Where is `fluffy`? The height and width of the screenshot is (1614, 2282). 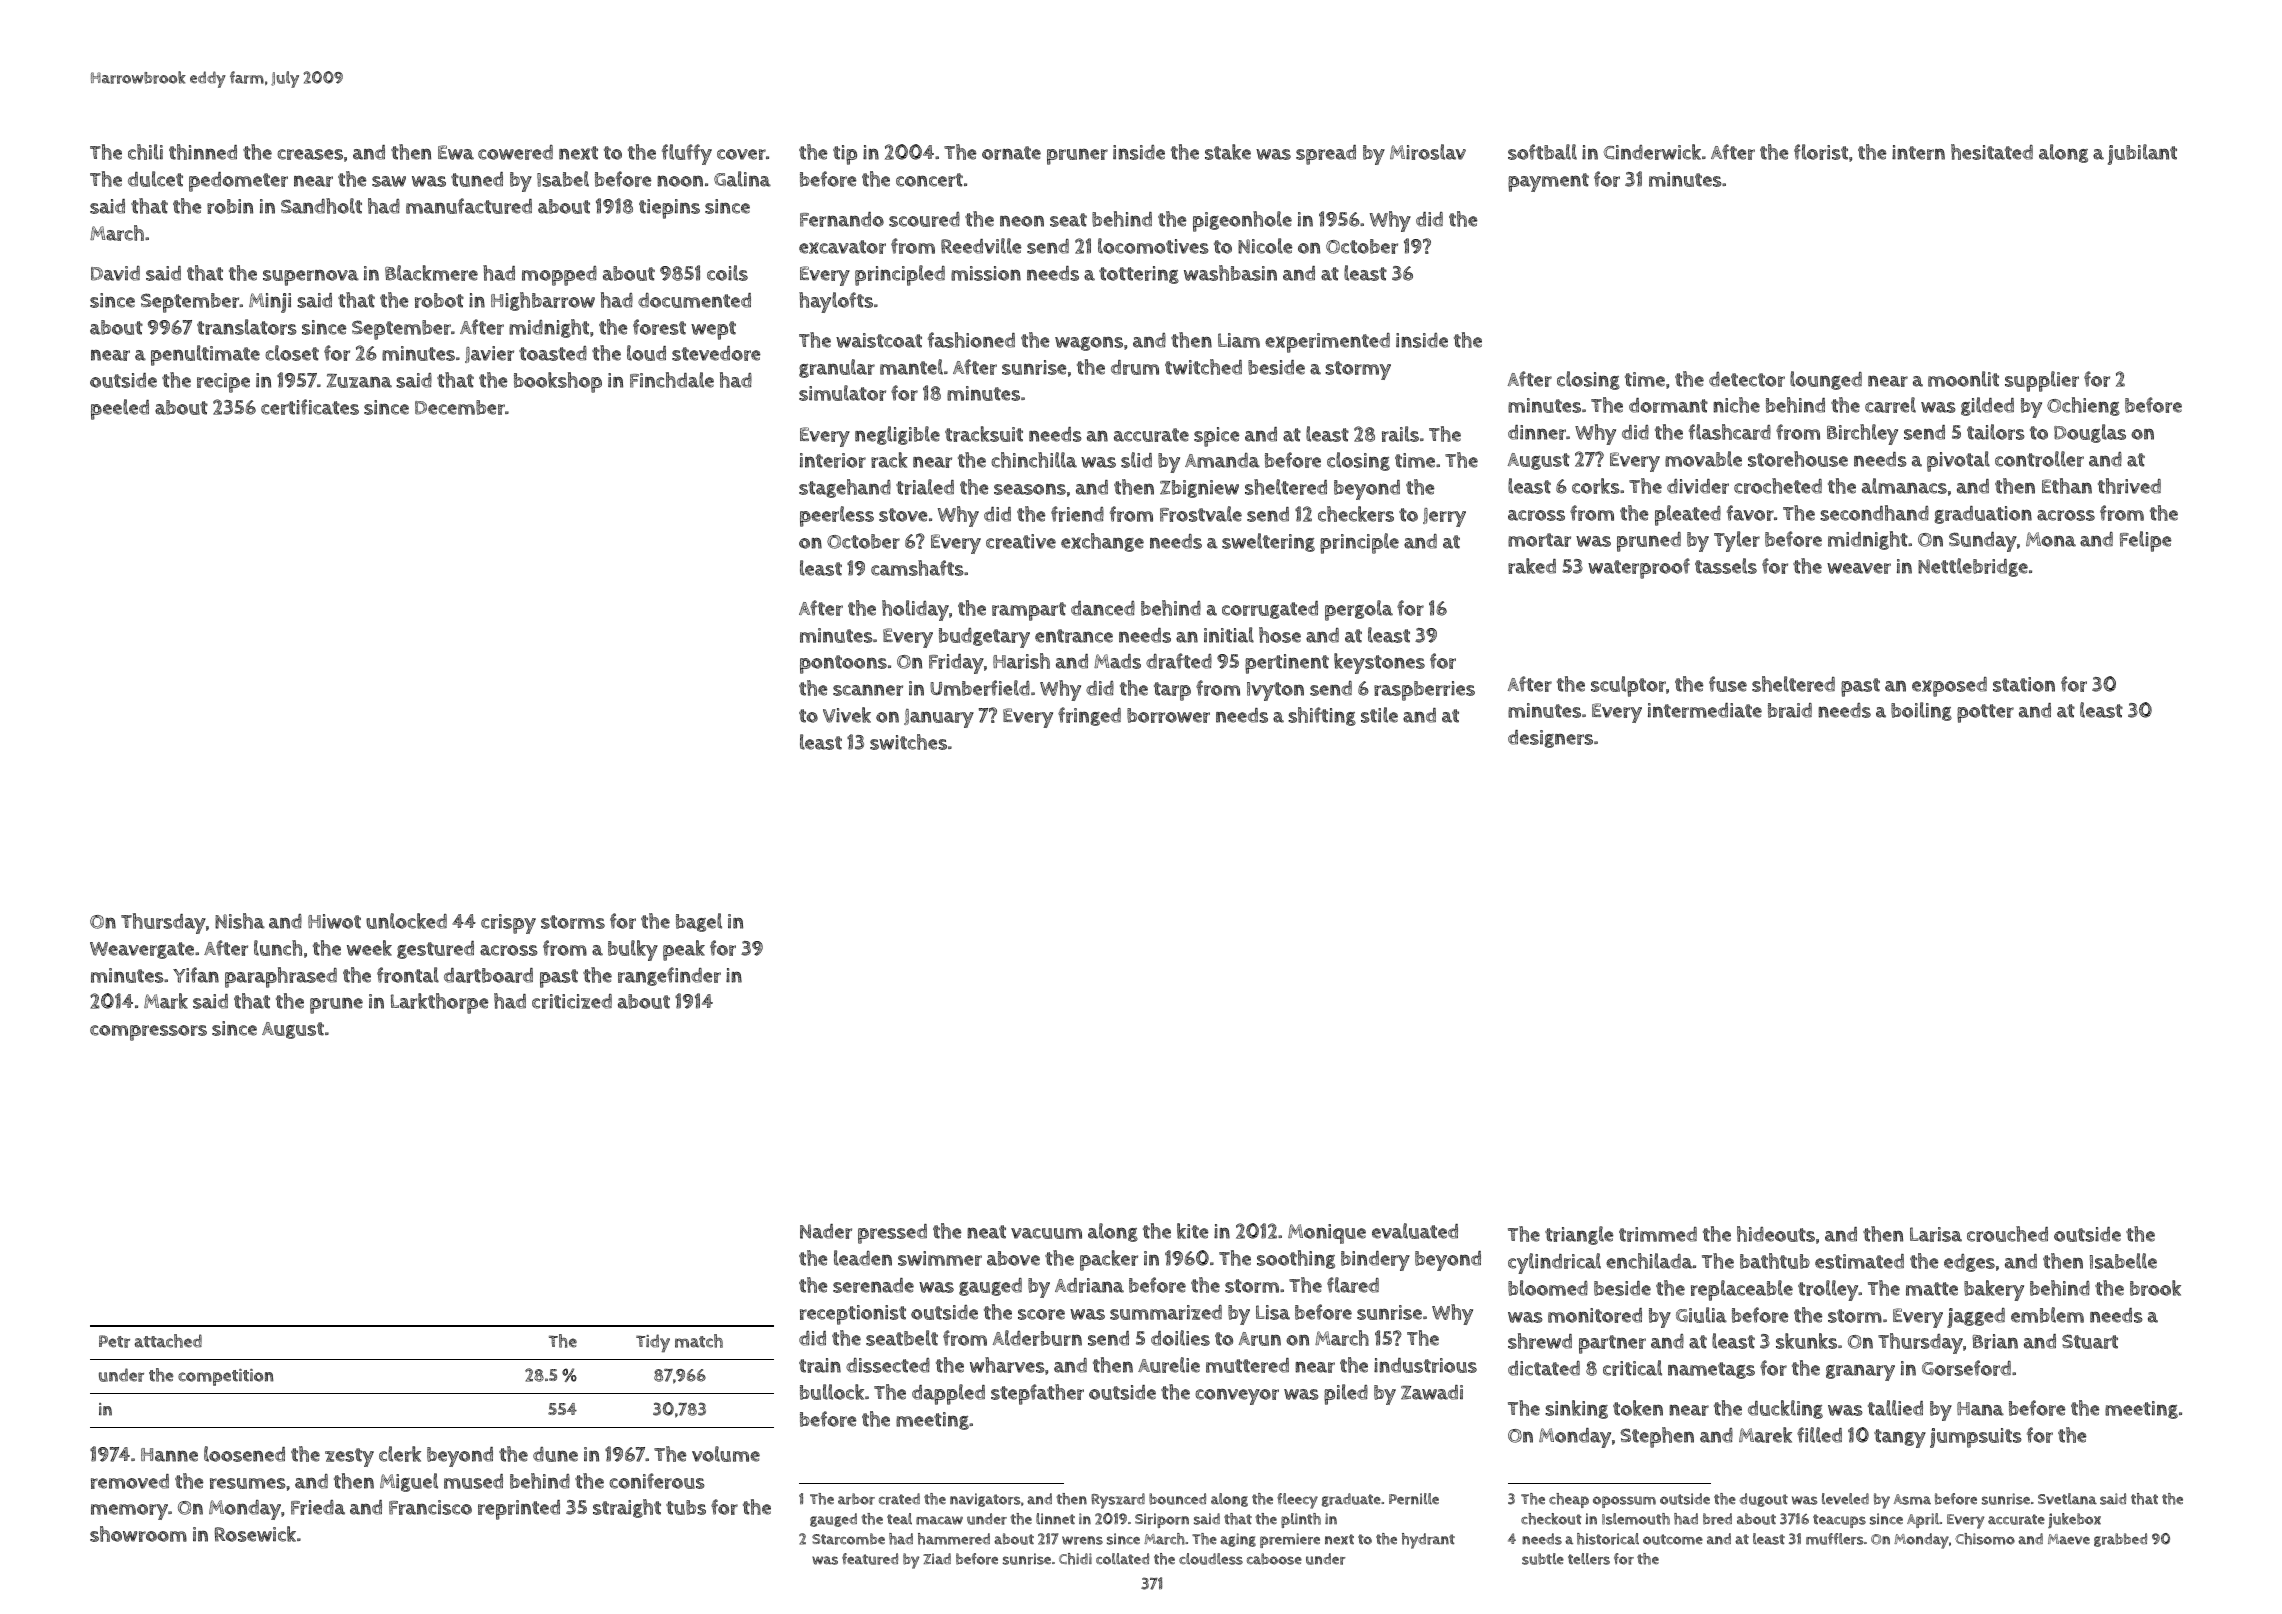
fluffy is located at coordinates (687, 154).
